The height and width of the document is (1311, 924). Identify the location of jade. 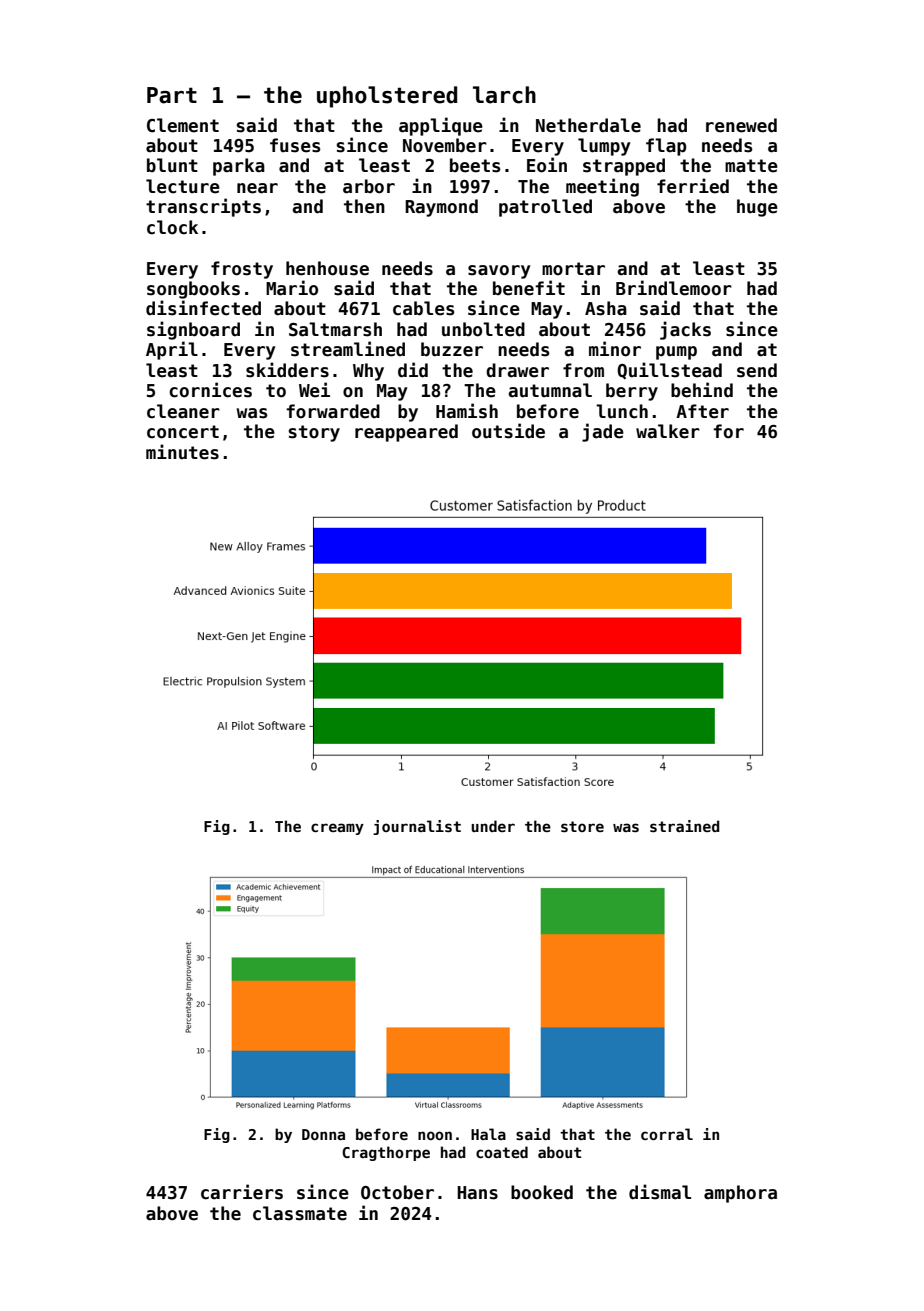
(603, 432).
